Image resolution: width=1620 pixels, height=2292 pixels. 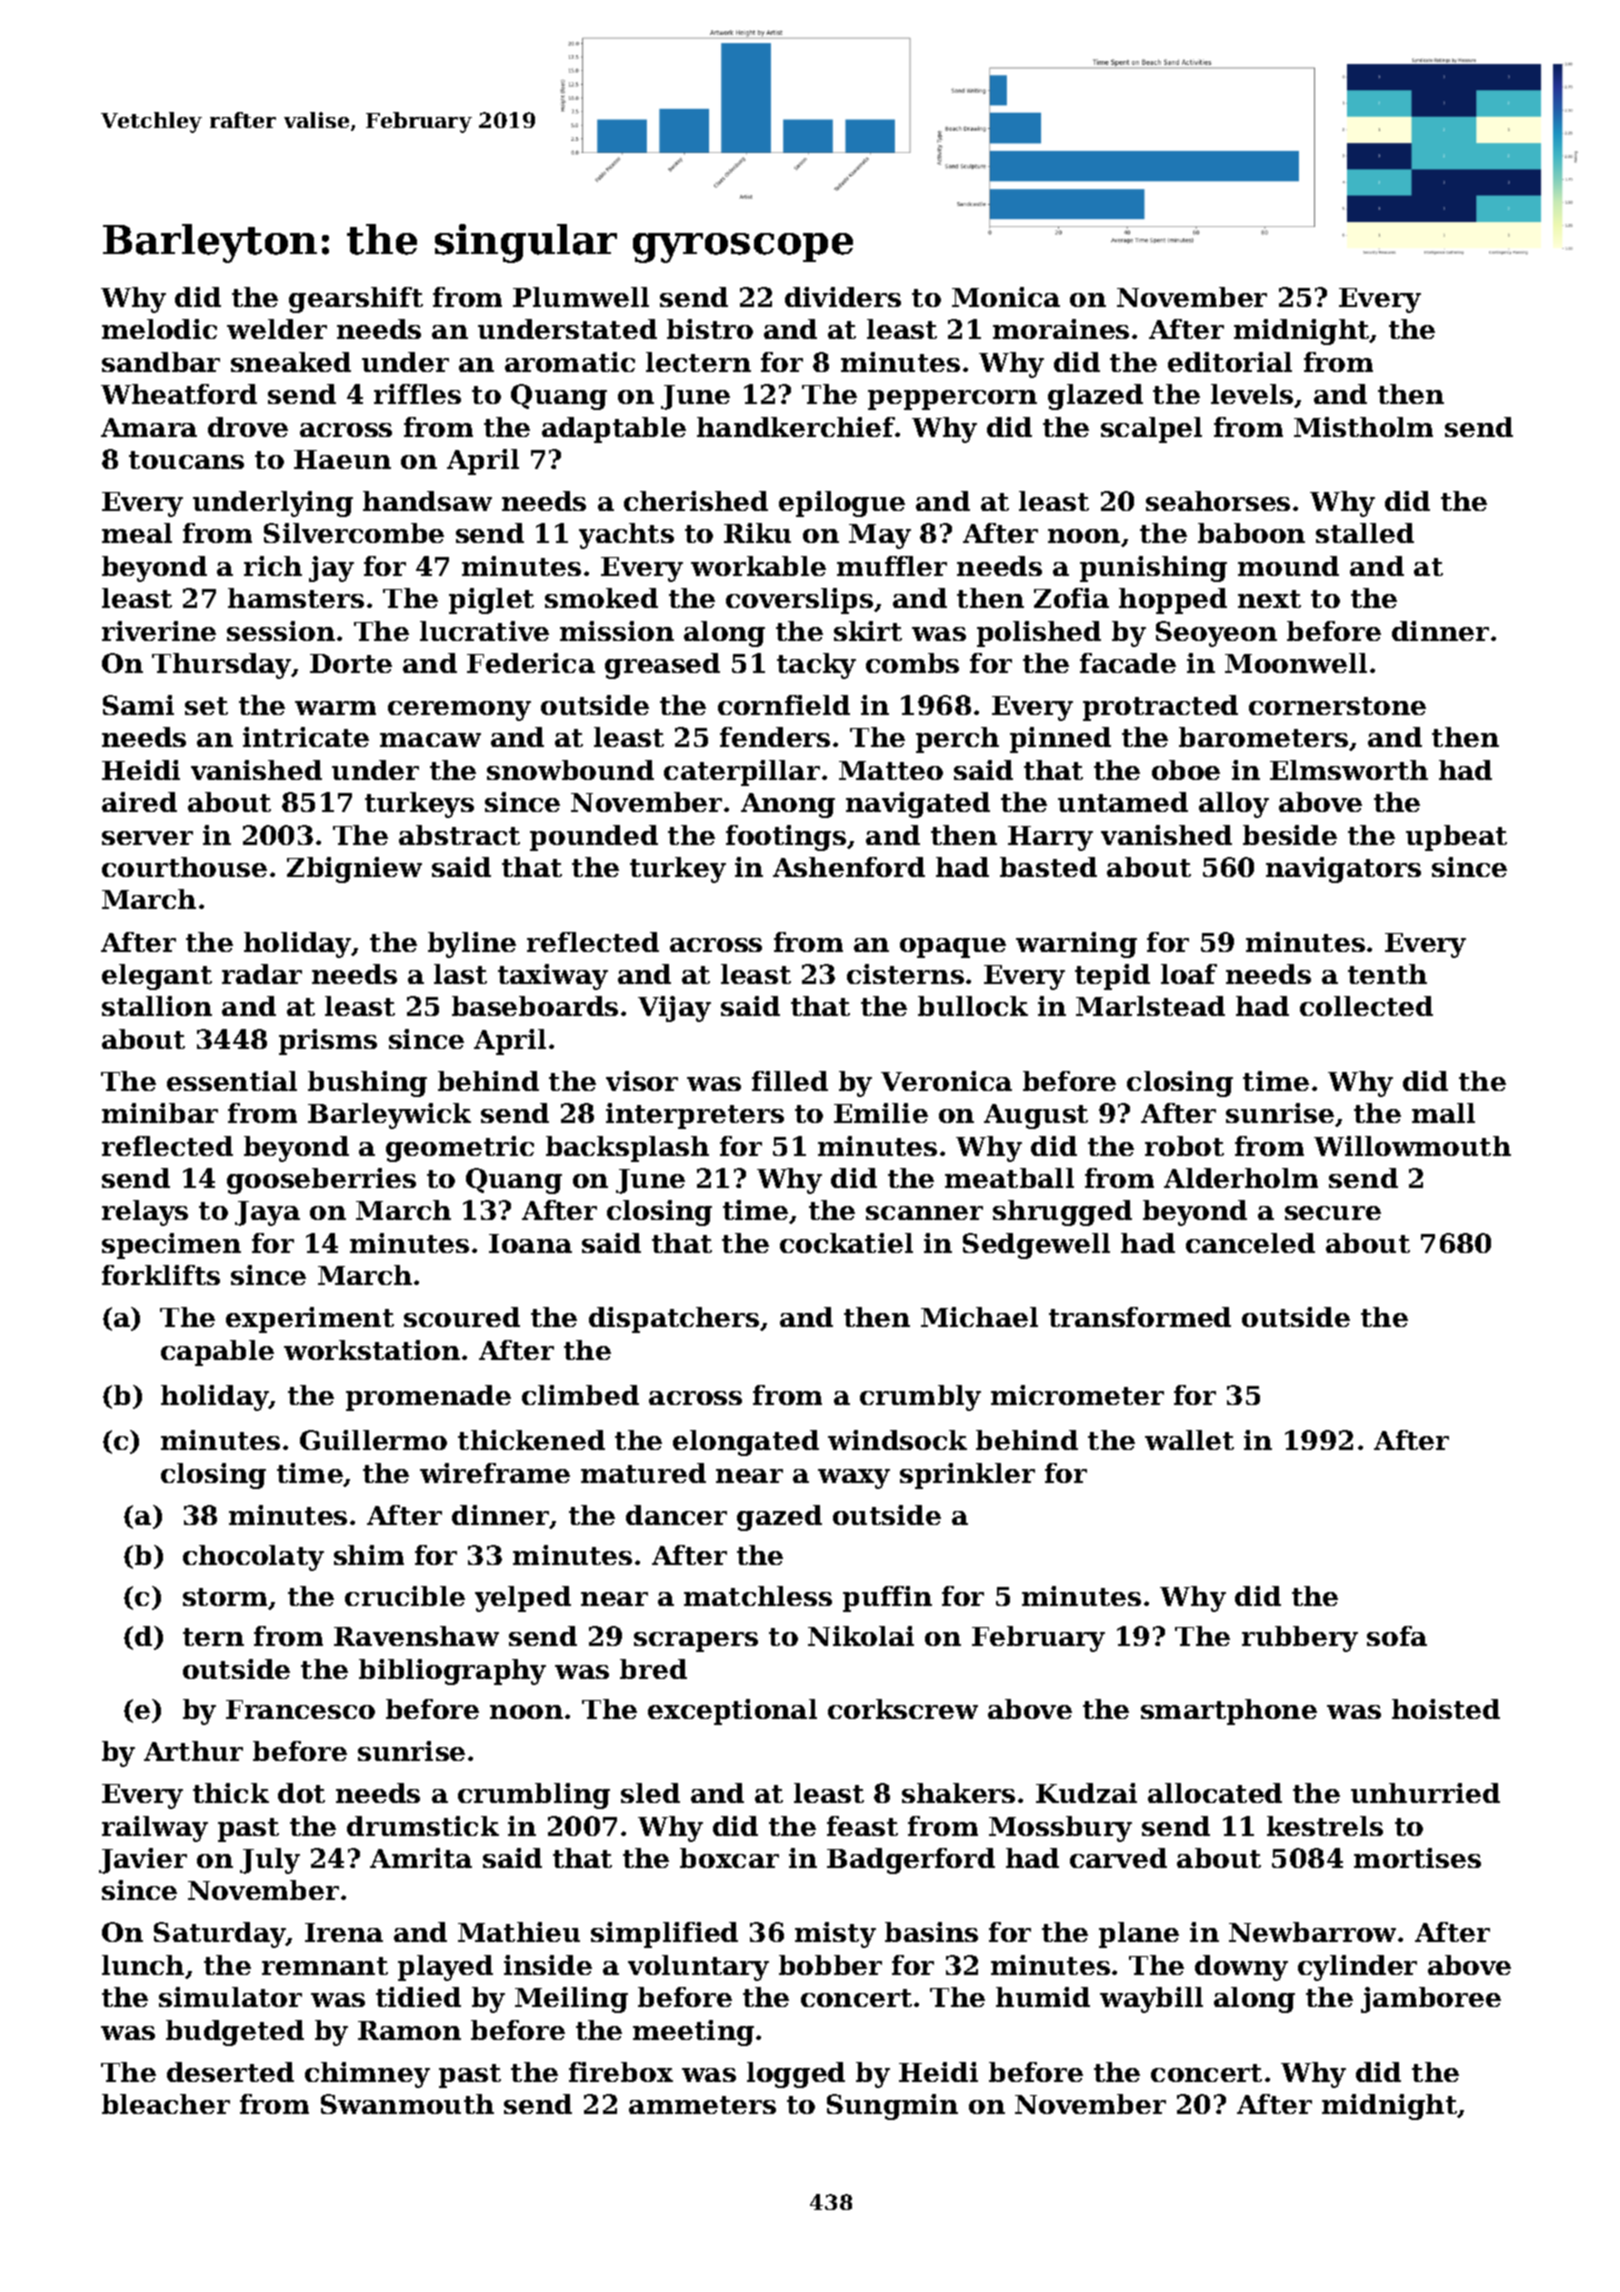 I want to click on editorial, so click(x=1230, y=362).
